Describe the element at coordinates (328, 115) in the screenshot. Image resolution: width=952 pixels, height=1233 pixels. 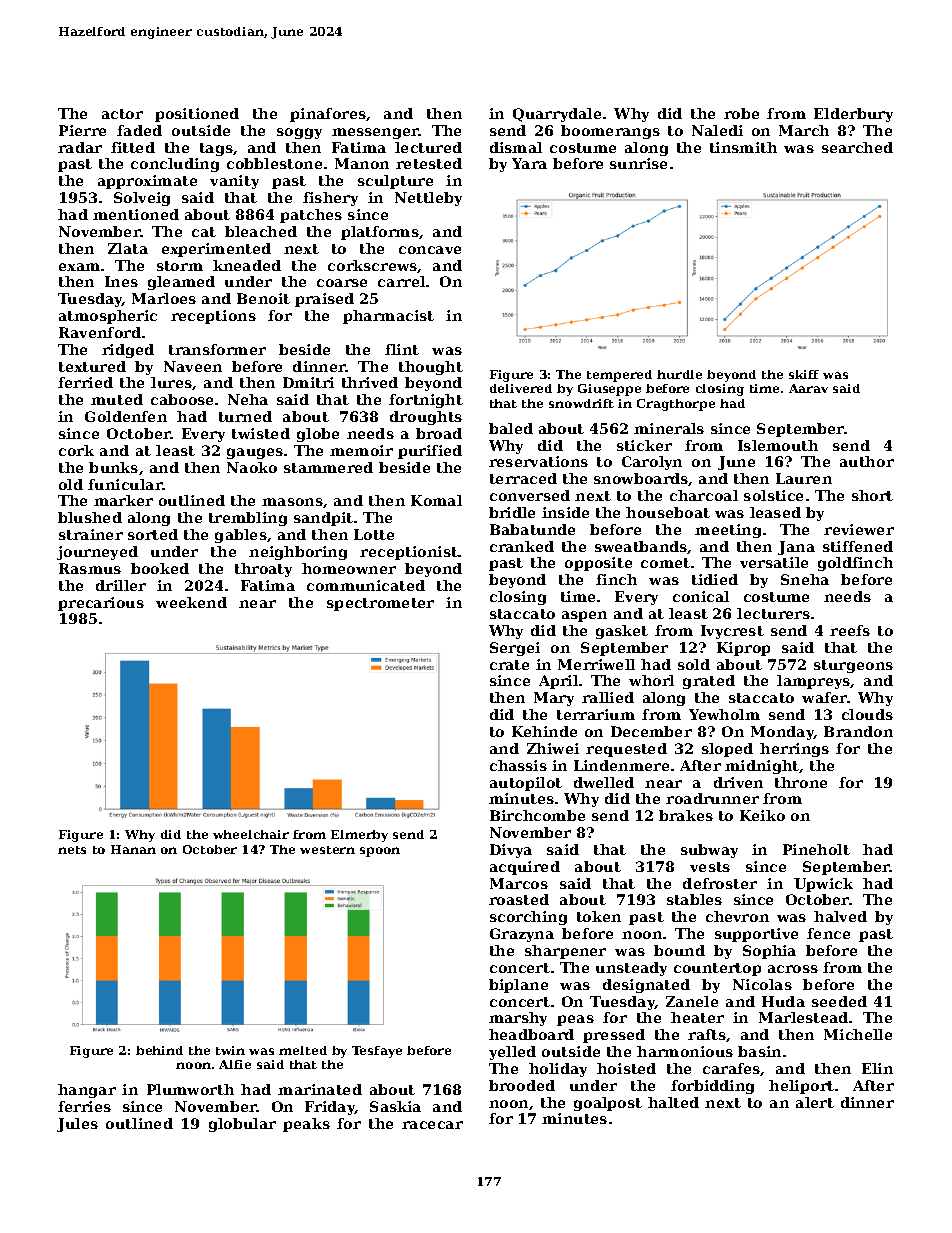
I see `pinafores` at that location.
